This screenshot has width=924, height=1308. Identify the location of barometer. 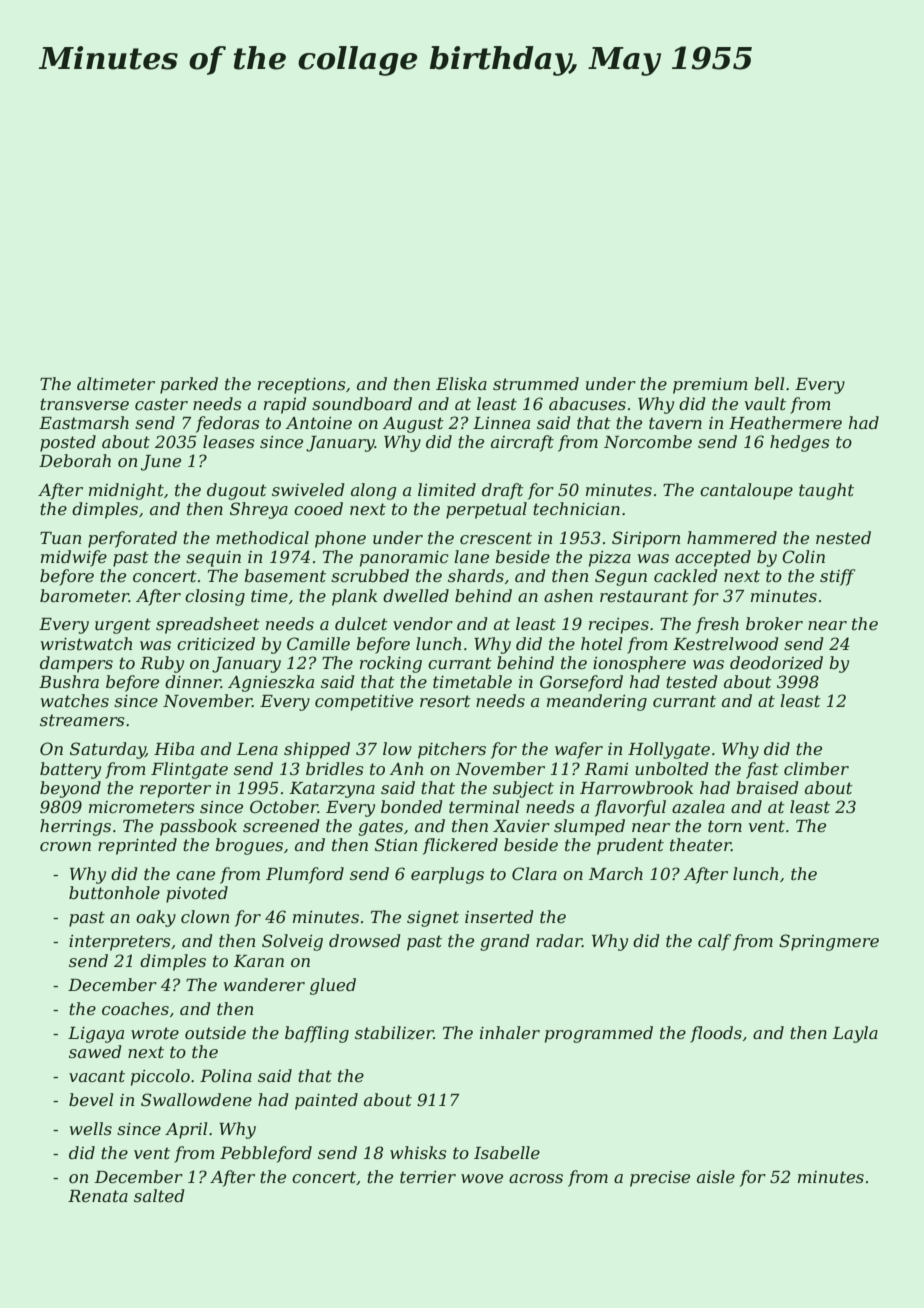
(84, 595).
